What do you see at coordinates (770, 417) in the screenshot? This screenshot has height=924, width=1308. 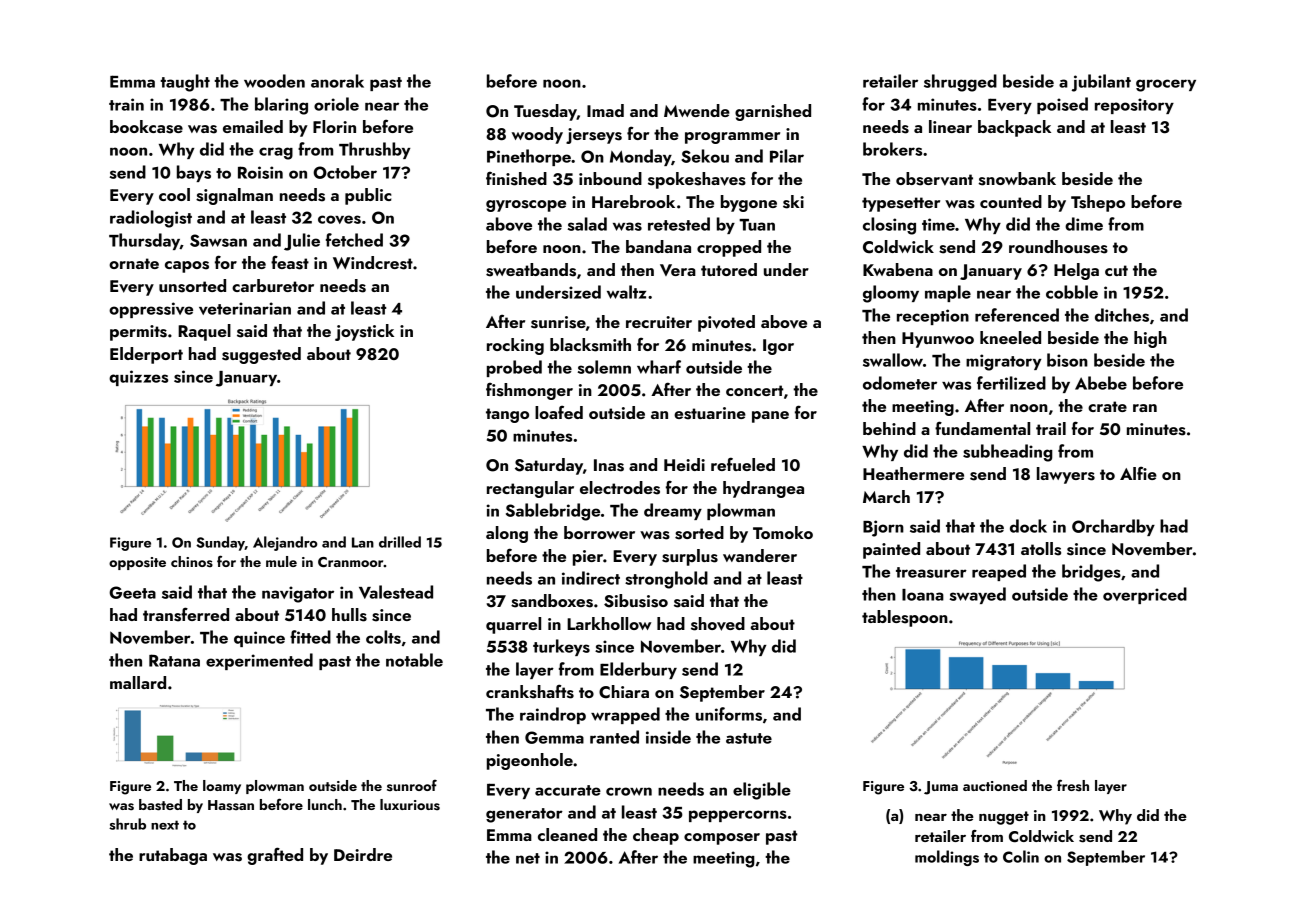 I see `pane` at bounding box center [770, 417].
